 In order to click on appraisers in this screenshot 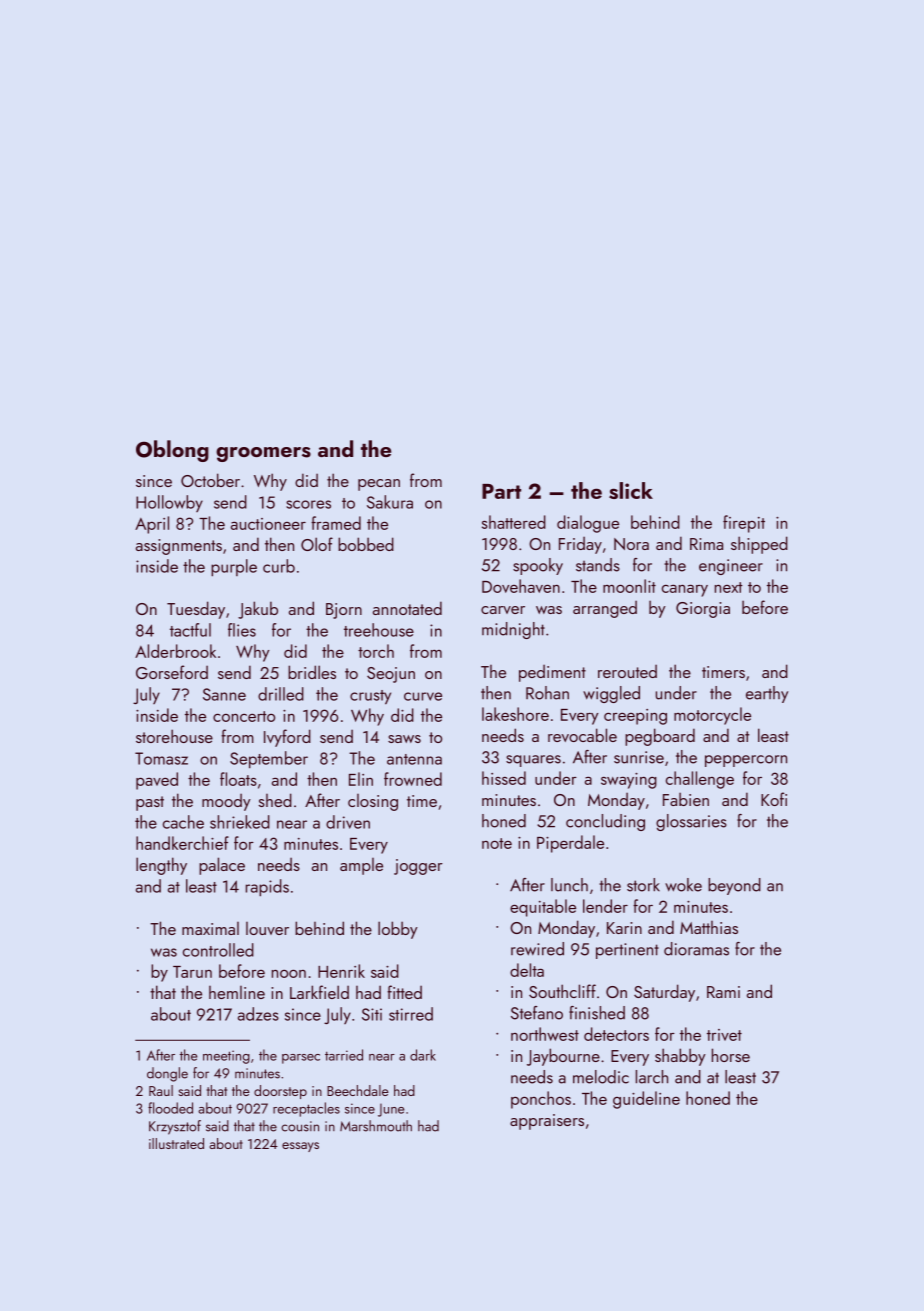, I will do `click(547, 1122)`.
